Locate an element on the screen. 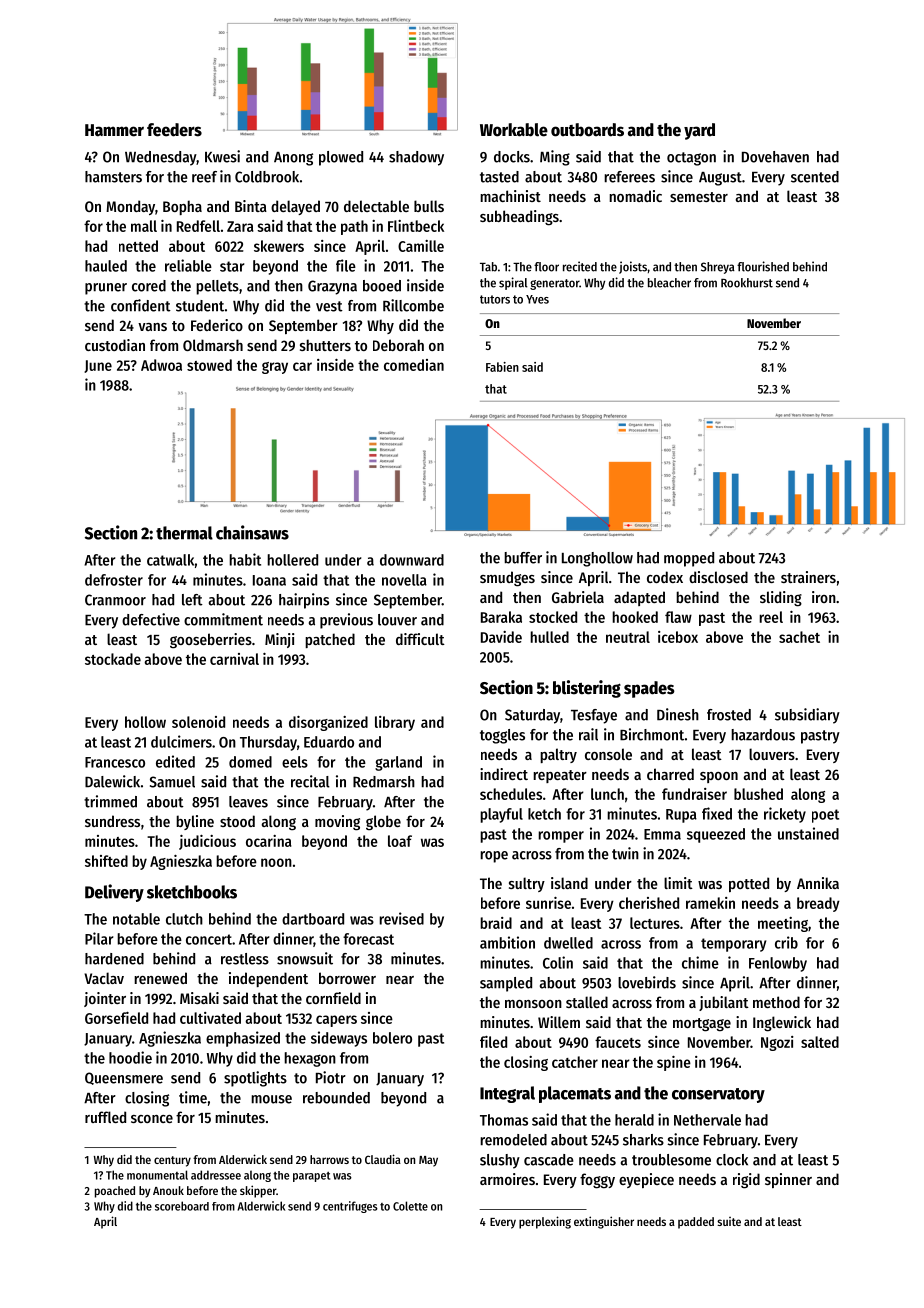 This screenshot has height=1308, width=924. Samuel is located at coordinates (172, 782).
